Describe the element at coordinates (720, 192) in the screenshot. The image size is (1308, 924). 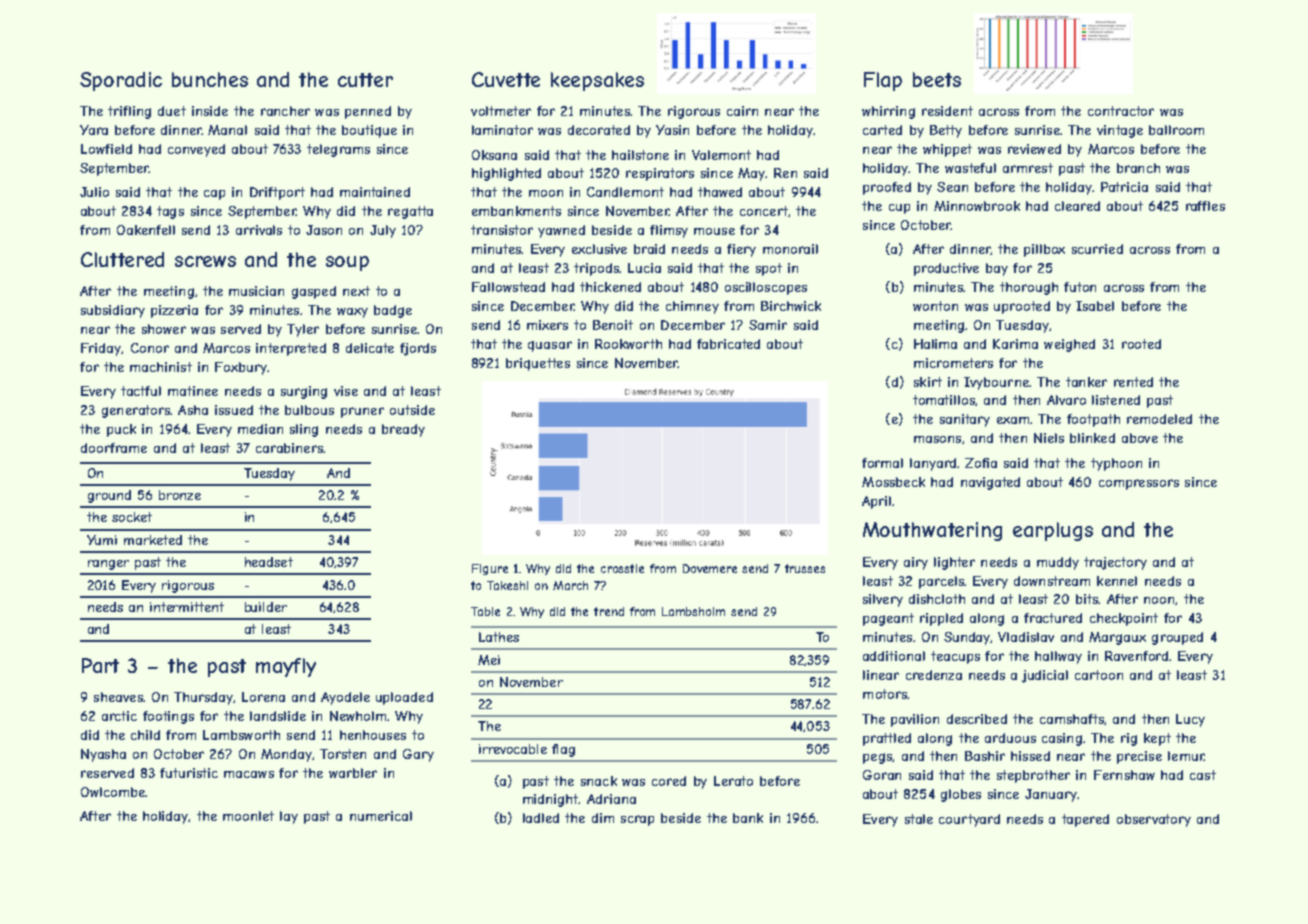
I see `thawed` at that location.
